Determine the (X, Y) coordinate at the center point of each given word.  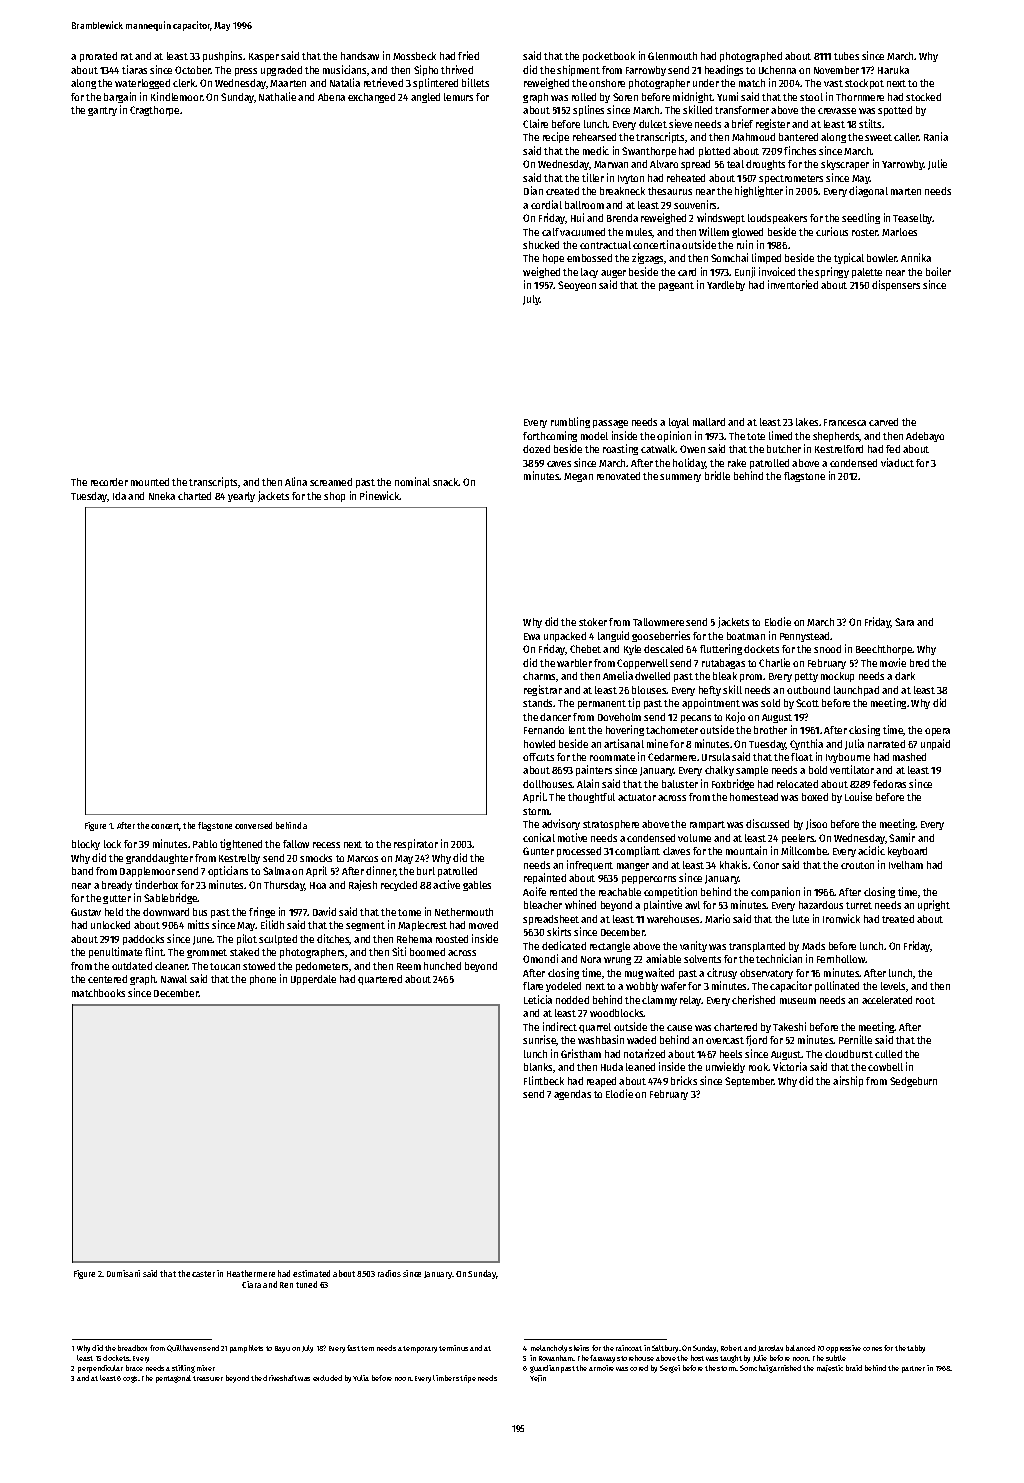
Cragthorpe (154, 111)
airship (848, 1081)
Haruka (893, 70)
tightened (241, 844)
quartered (380, 980)
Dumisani (123, 1273)
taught (731, 1359)
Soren (625, 97)
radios (389, 1273)
